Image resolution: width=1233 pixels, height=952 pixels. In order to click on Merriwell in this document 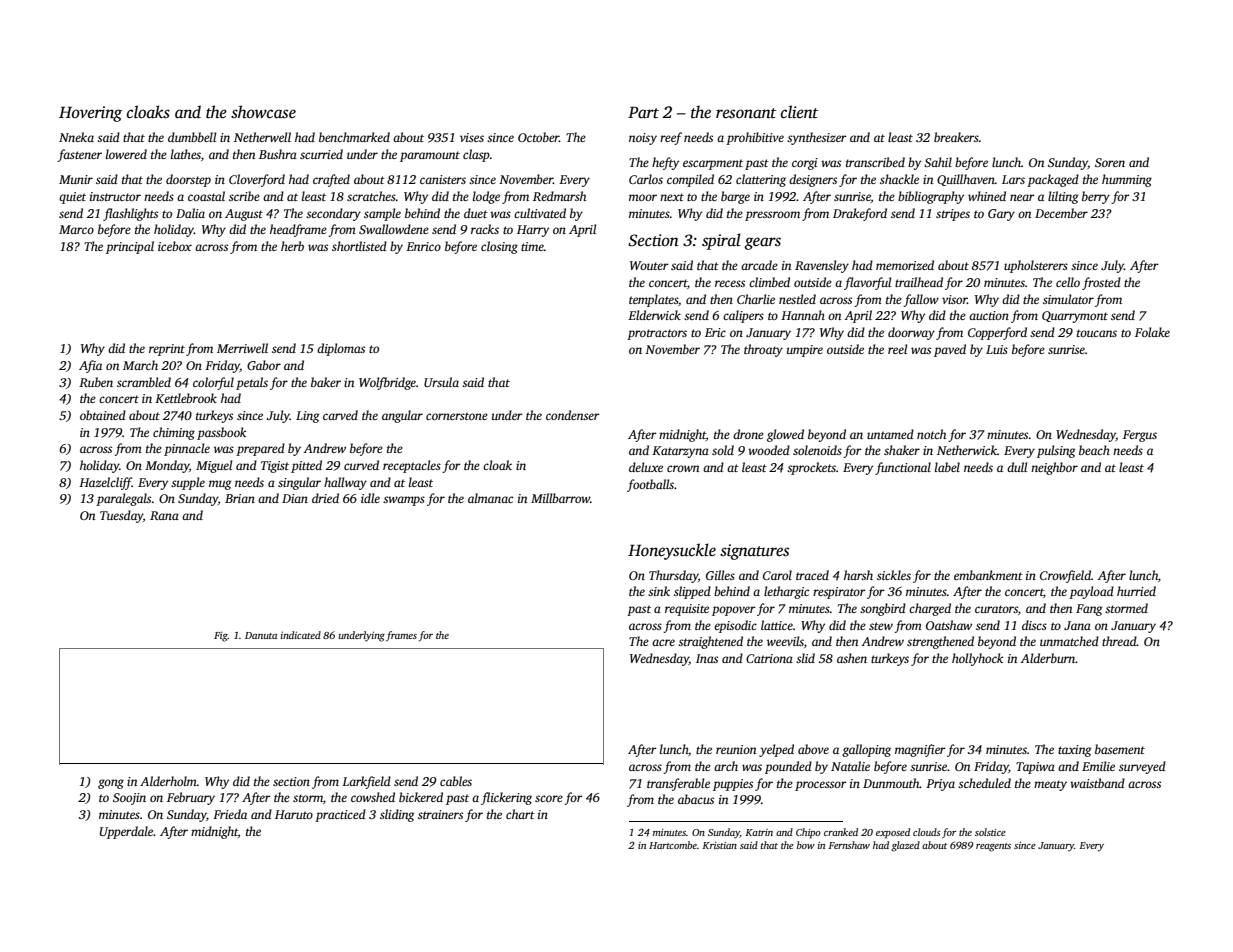, I will do `click(242, 348)`.
